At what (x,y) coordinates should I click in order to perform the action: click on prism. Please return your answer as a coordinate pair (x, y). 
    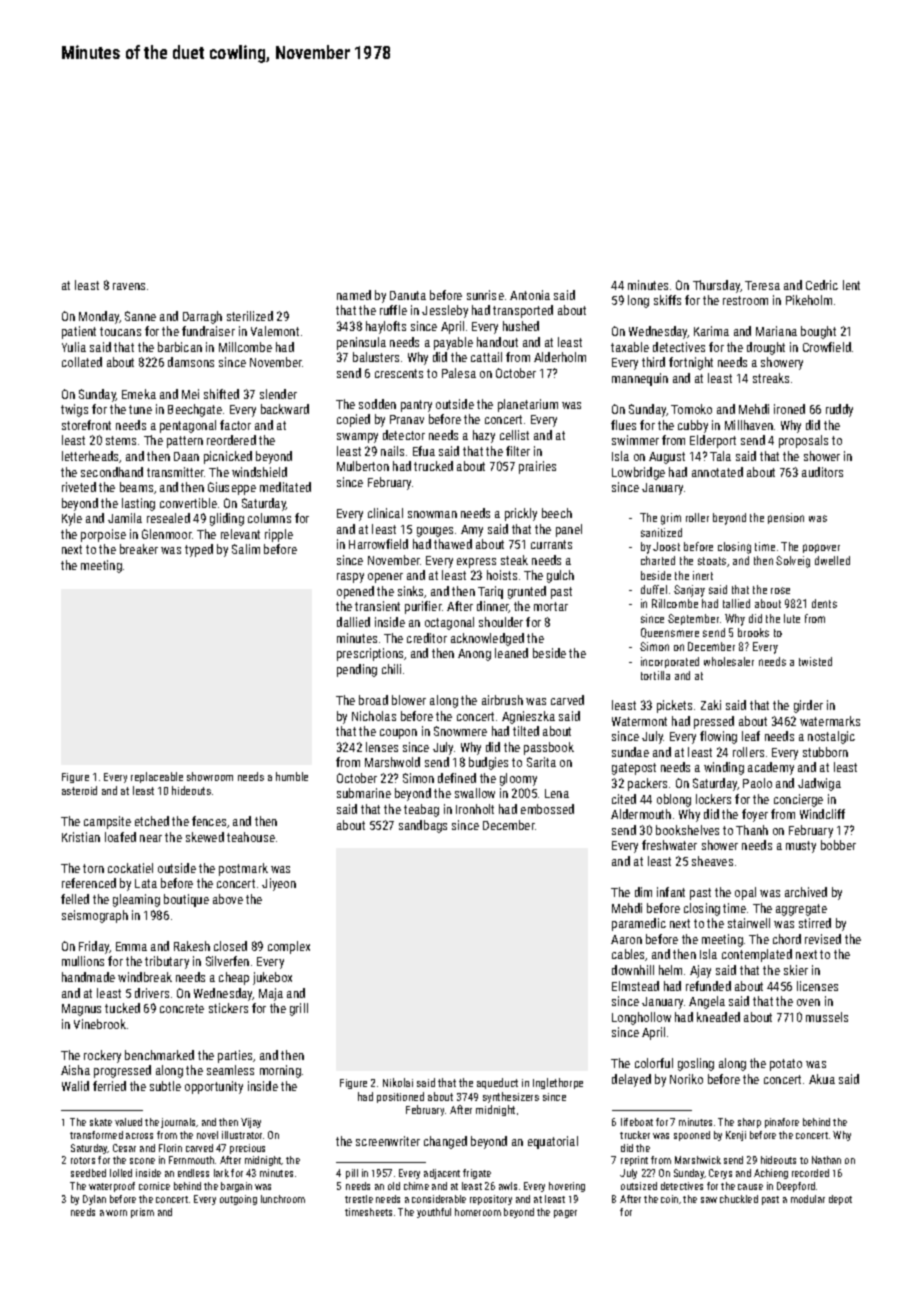
    Looking at the image, I should click on (142, 1213).
